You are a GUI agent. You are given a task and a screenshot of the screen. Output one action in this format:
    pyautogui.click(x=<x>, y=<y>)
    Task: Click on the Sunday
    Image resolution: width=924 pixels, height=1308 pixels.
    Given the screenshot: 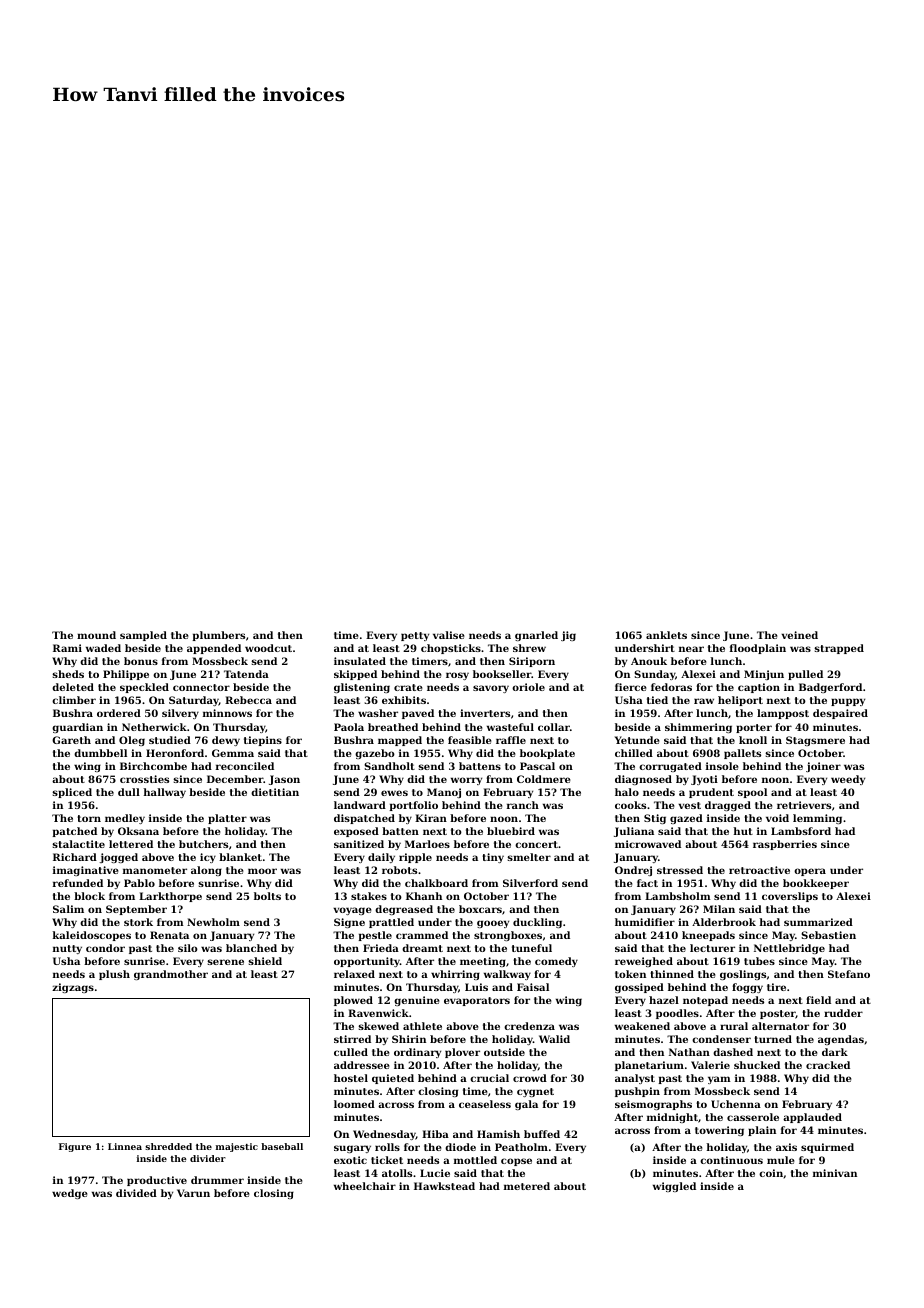 What is the action you would take?
    pyautogui.click(x=654, y=675)
